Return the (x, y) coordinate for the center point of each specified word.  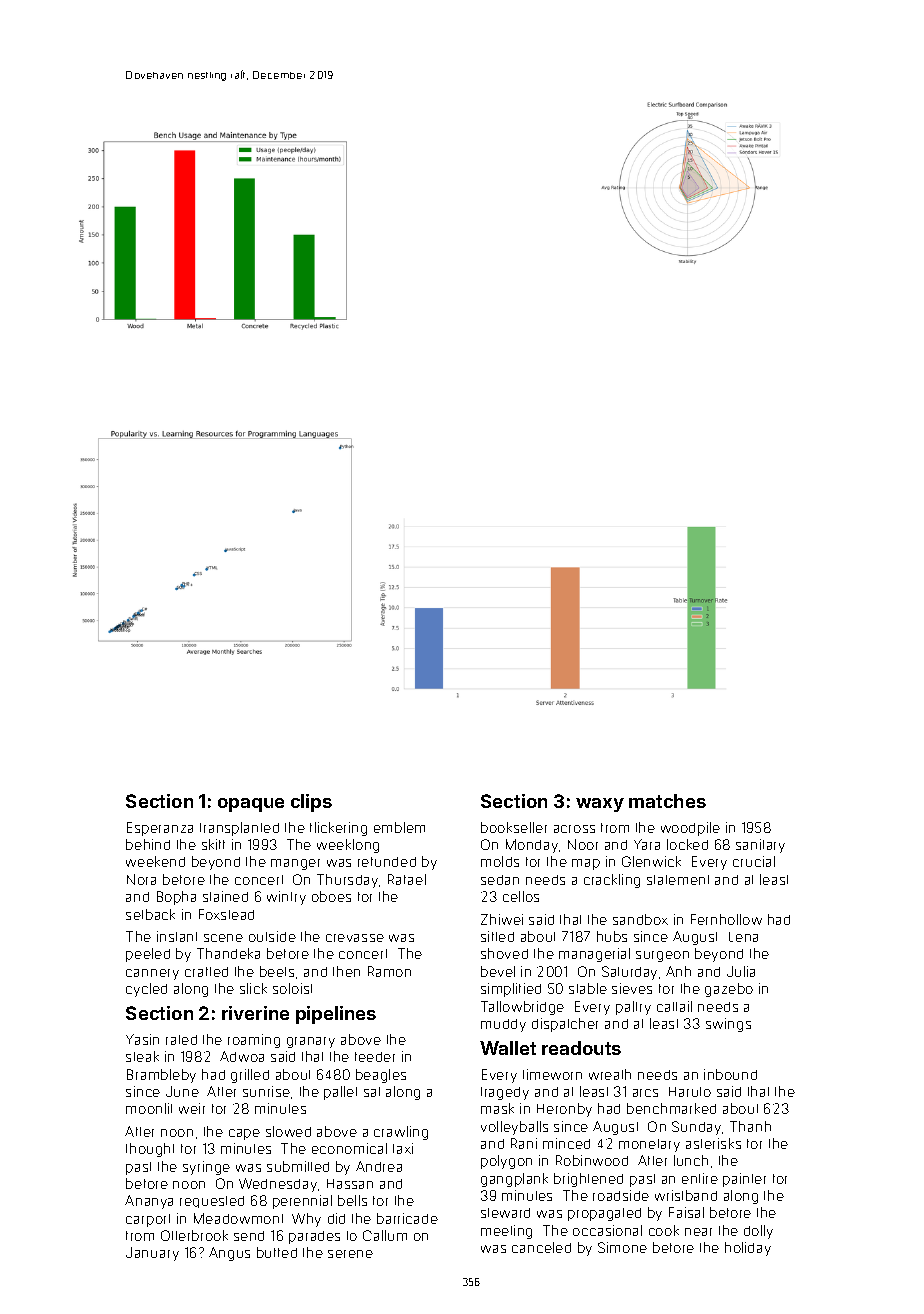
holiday (748, 1249)
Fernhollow (726, 919)
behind (148, 844)
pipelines (336, 1015)
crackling (612, 881)
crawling (401, 1133)
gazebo (729, 990)
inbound (730, 1074)
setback (150, 914)
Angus (229, 1254)
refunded (387, 862)
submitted (298, 1166)
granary (311, 1042)
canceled (541, 1247)
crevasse (355, 938)
